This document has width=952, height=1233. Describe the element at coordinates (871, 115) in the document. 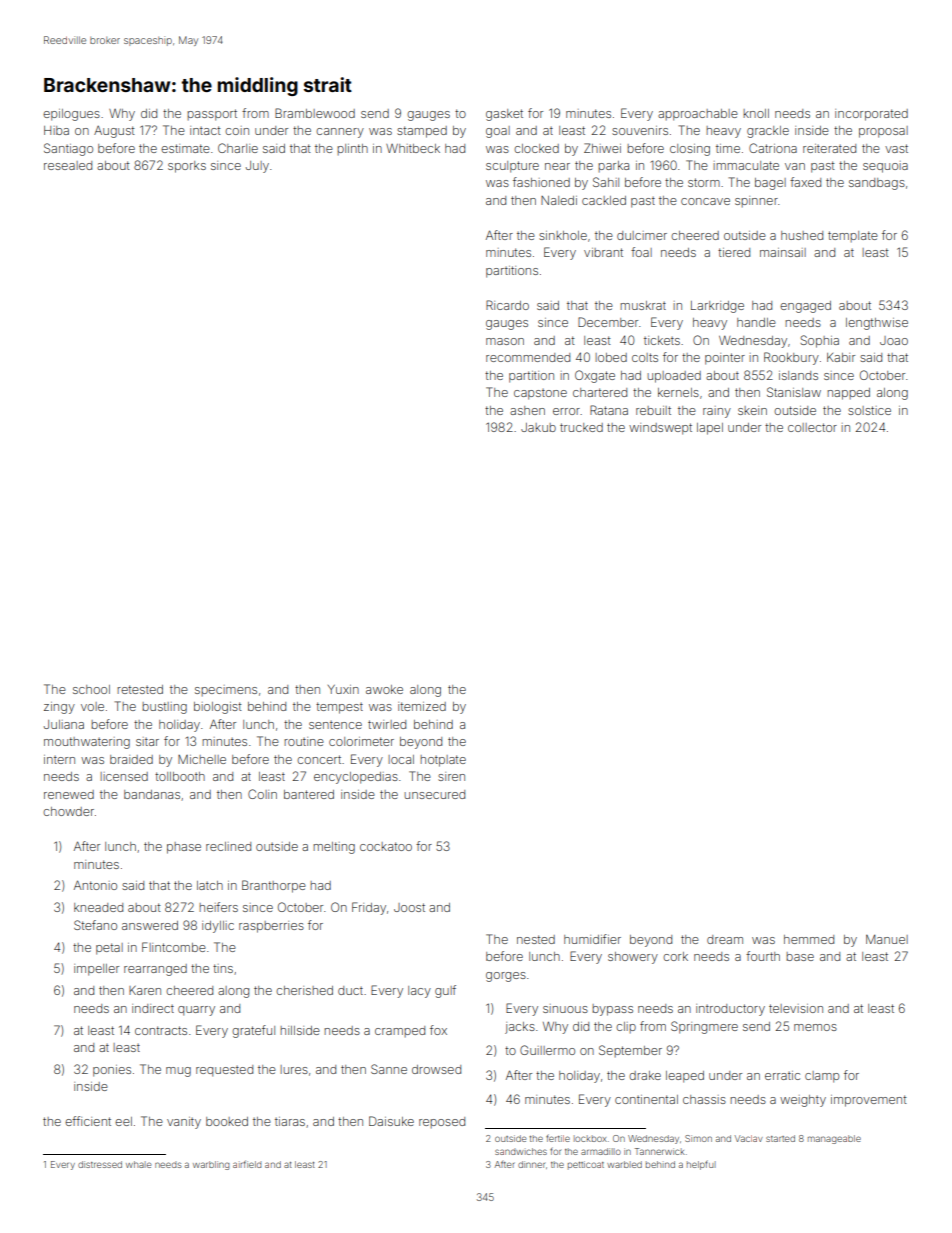

I see `incorporated` at that location.
